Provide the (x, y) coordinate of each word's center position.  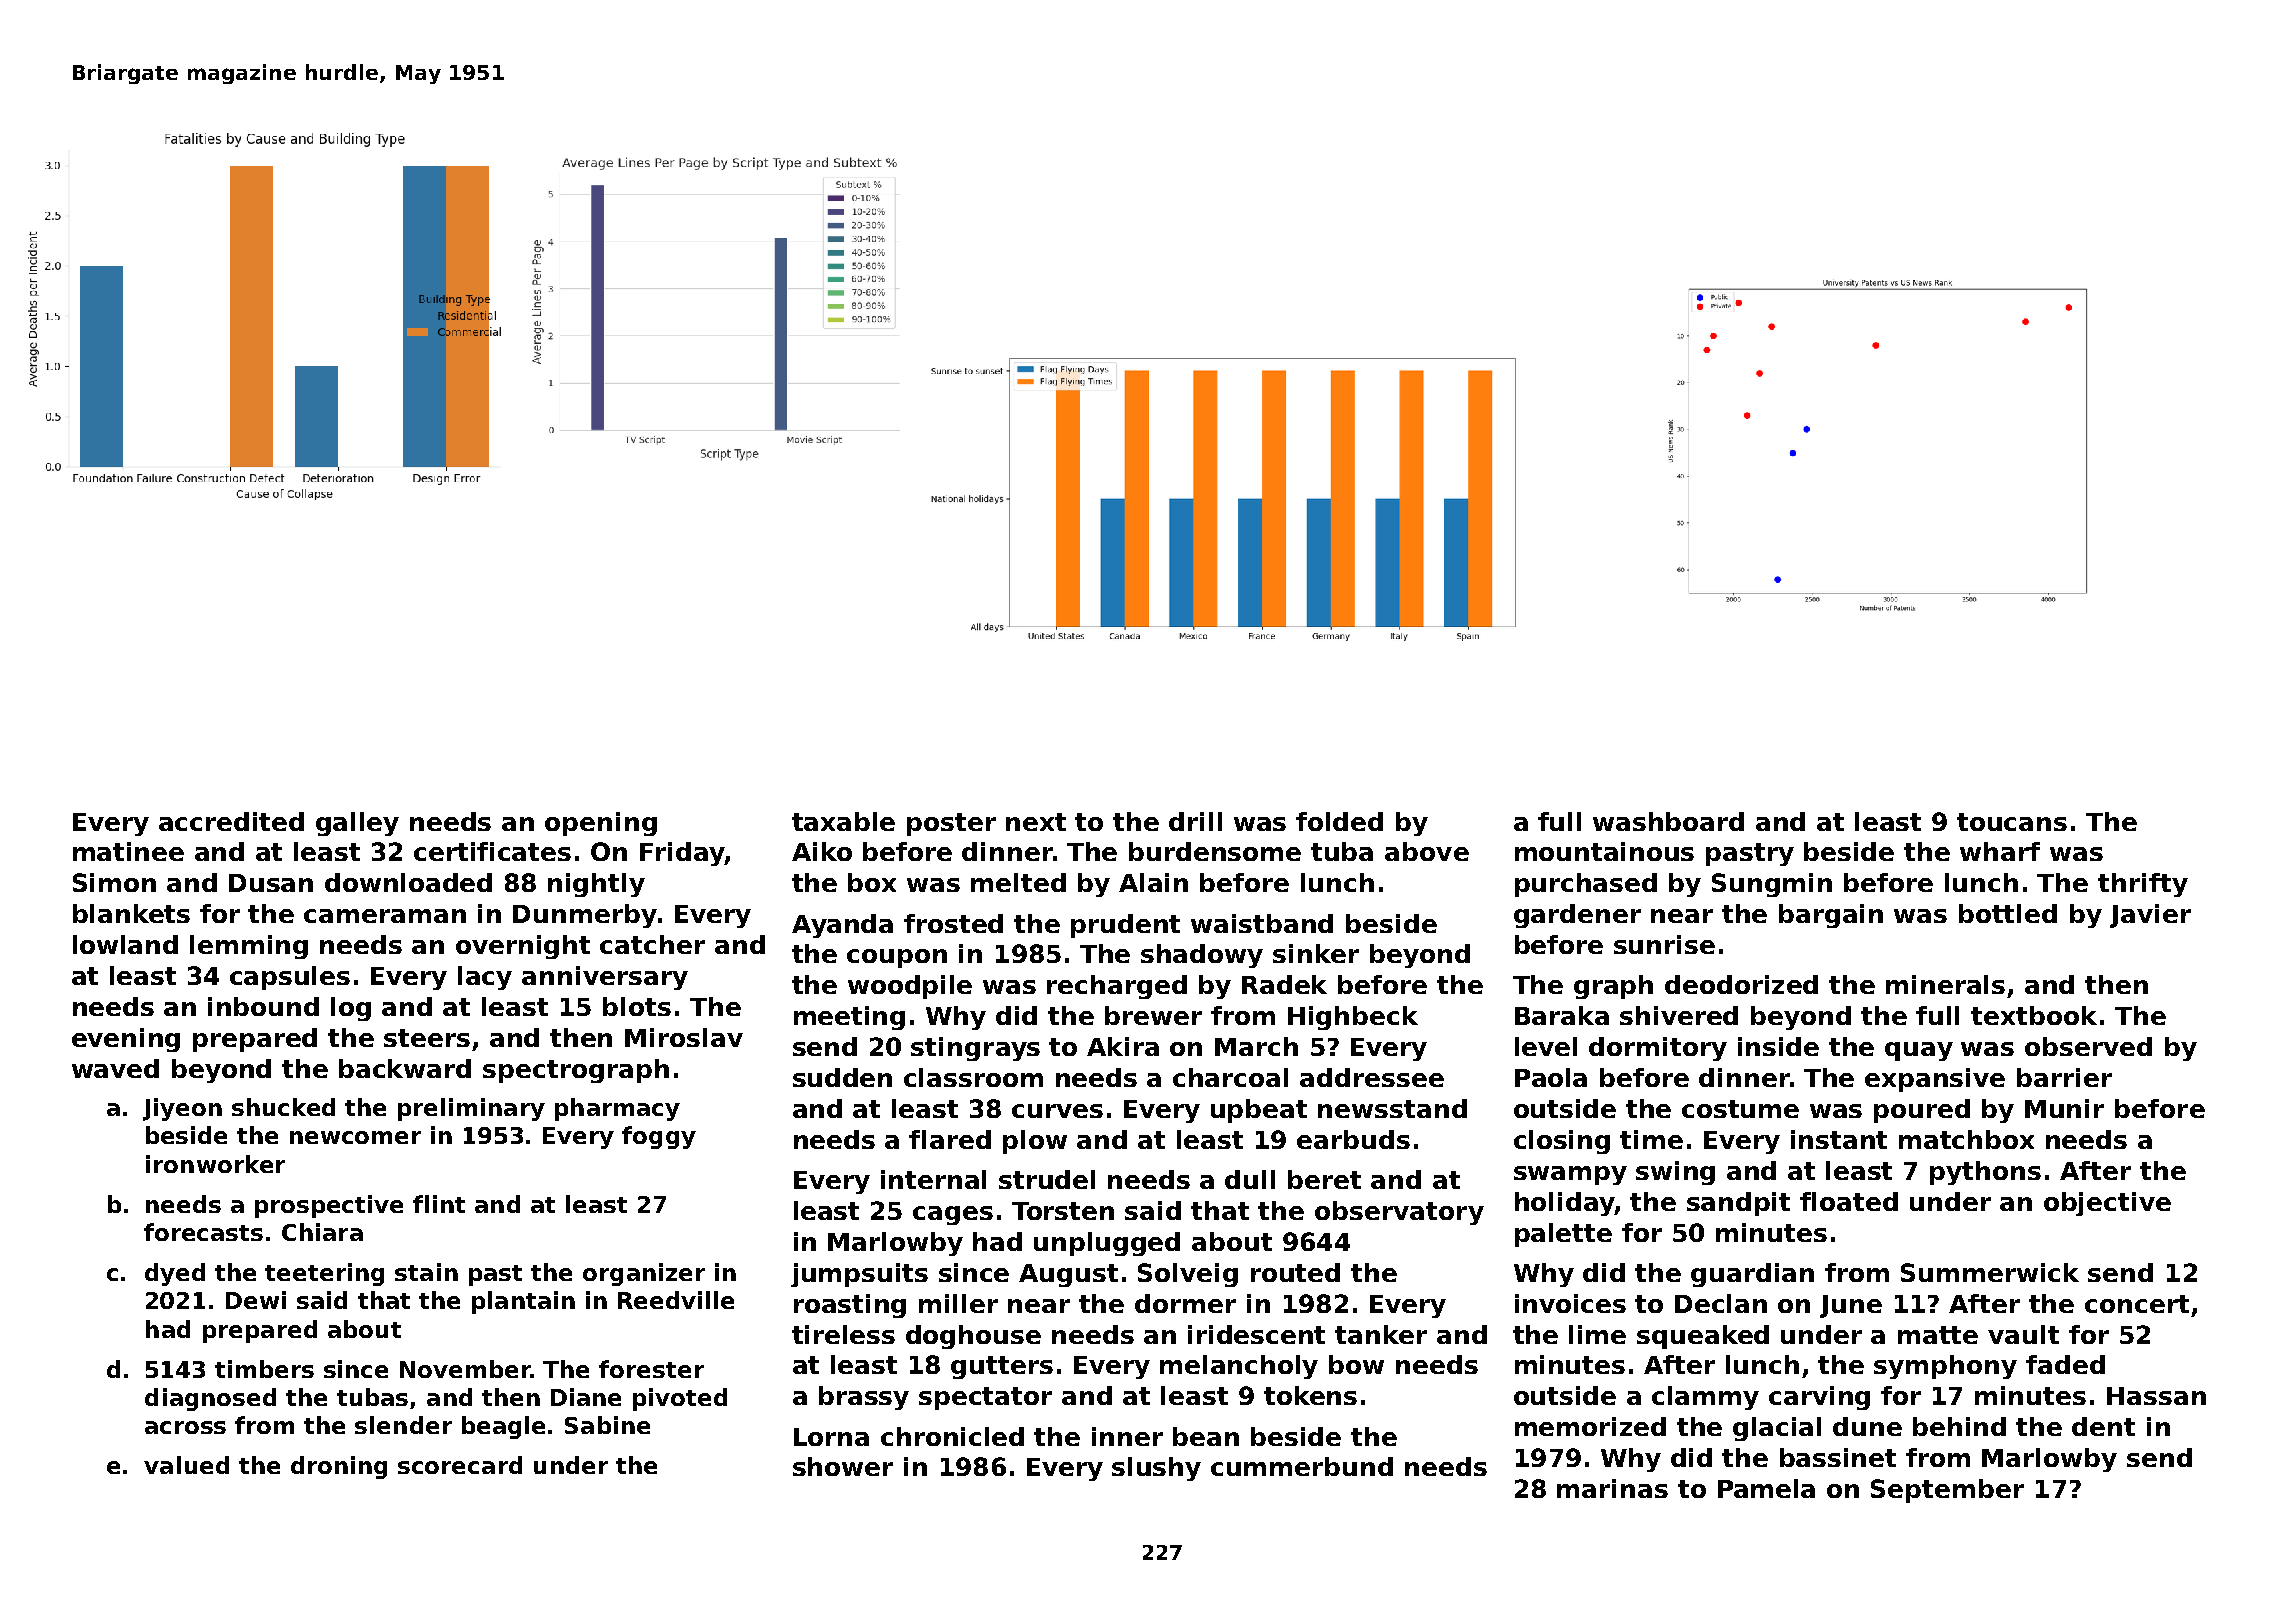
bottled (2008, 913)
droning (339, 1467)
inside (1778, 1046)
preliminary (471, 1109)
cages (953, 1215)
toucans (2012, 822)
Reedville (676, 1300)
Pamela (1766, 1488)
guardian (1752, 1275)
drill (1195, 821)
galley (357, 824)
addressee (1372, 1077)
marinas (1612, 1488)
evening (126, 1040)
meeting (849, 1018)
